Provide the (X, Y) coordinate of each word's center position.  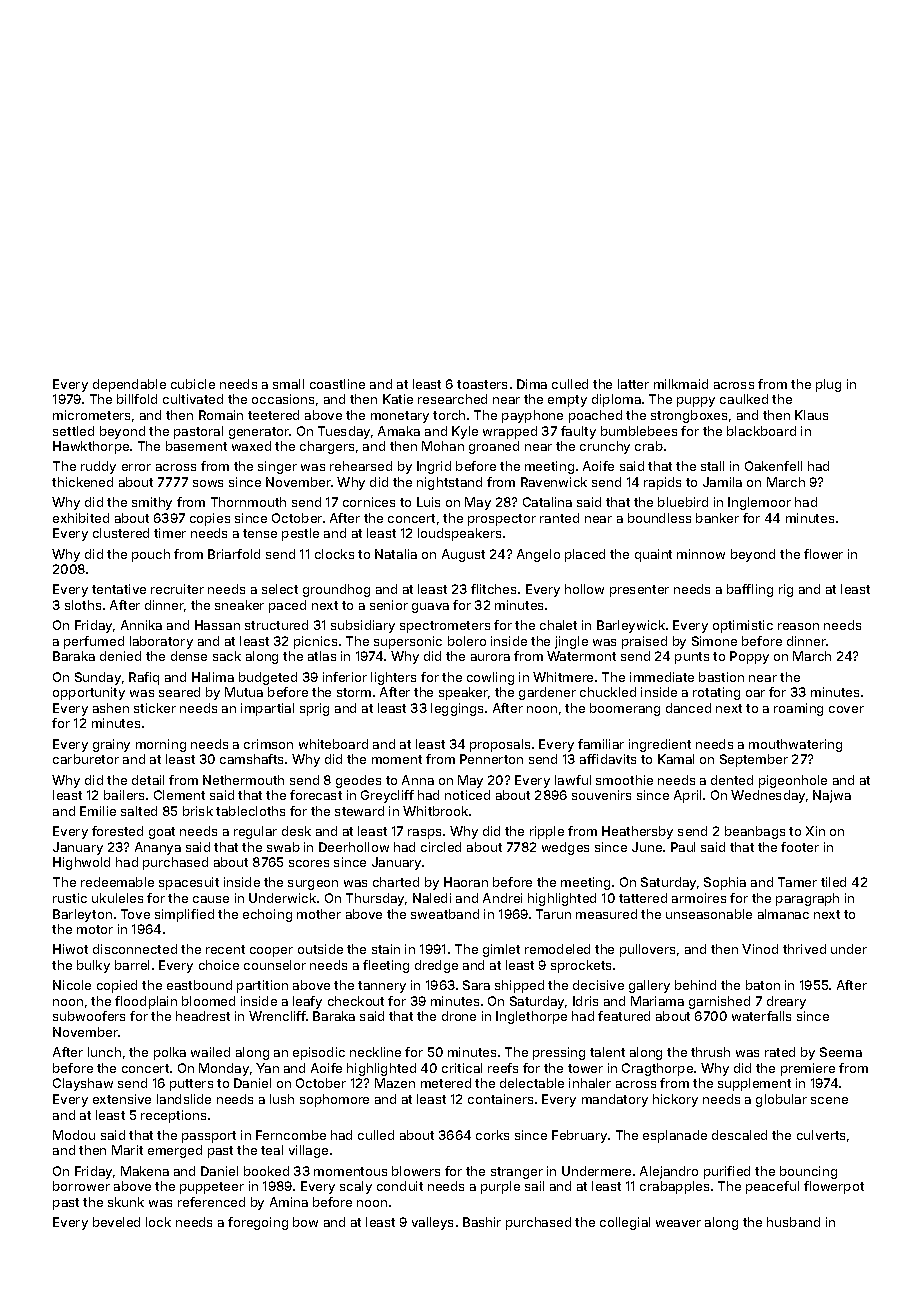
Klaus (811, 415)
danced (688, 708)
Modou (74, 1135)
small (288, 384)
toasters (482, 384)
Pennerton (491, 759)
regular (255, 832)
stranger (517, 1173)
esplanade (675, 1136)
